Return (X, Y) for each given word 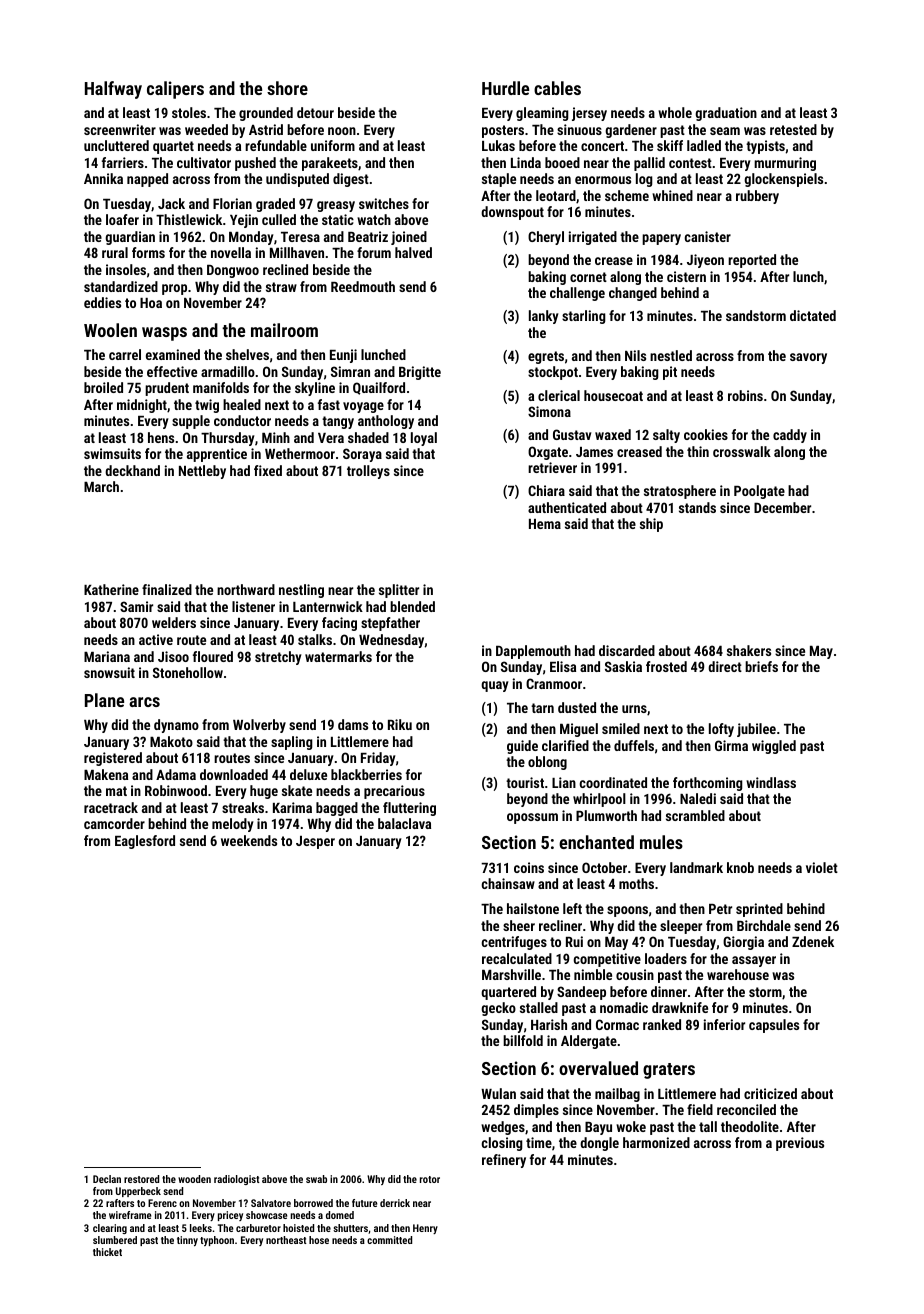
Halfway (113, 90)
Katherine (111, 589)
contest (690, 163)
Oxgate (548, 453)
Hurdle (505, 88)
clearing (110, 1229)
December (782, 507)
